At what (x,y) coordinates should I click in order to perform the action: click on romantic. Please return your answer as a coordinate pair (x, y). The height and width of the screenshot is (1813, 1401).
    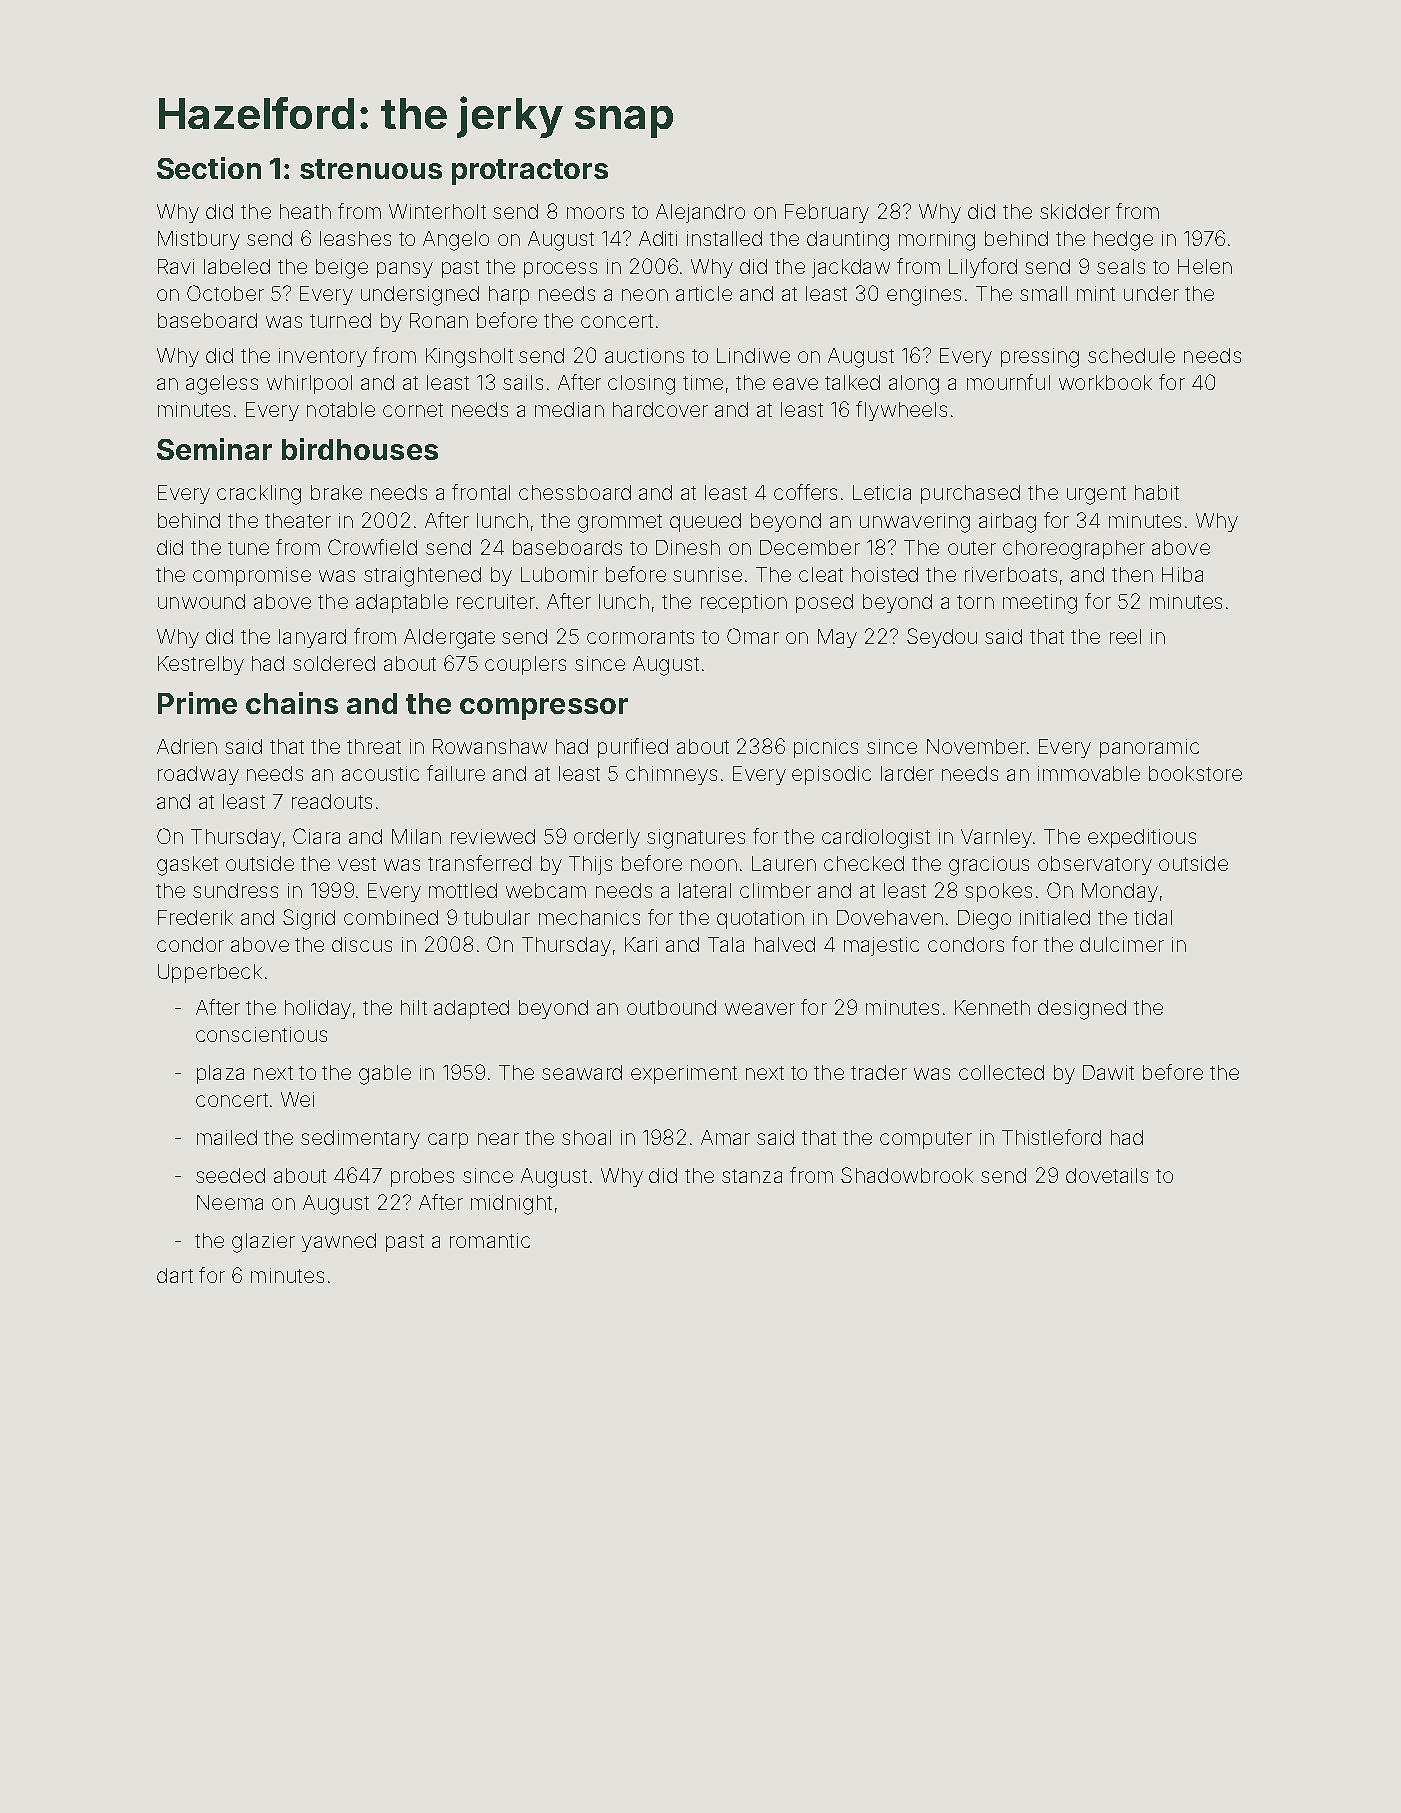
    Looking at the image, I should click on (490, 1240).
